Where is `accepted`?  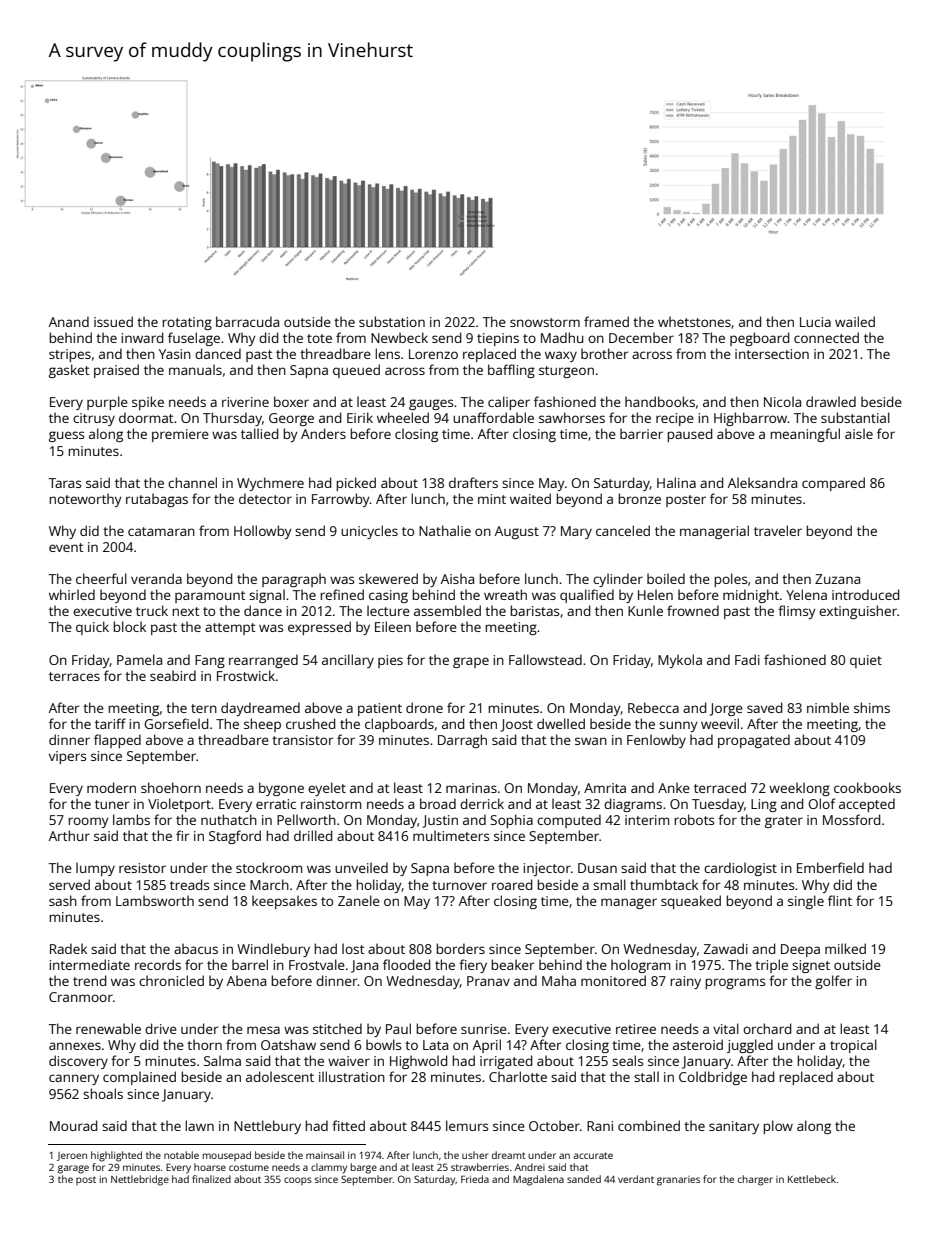
accepted is located at coordinates (867, 805).
